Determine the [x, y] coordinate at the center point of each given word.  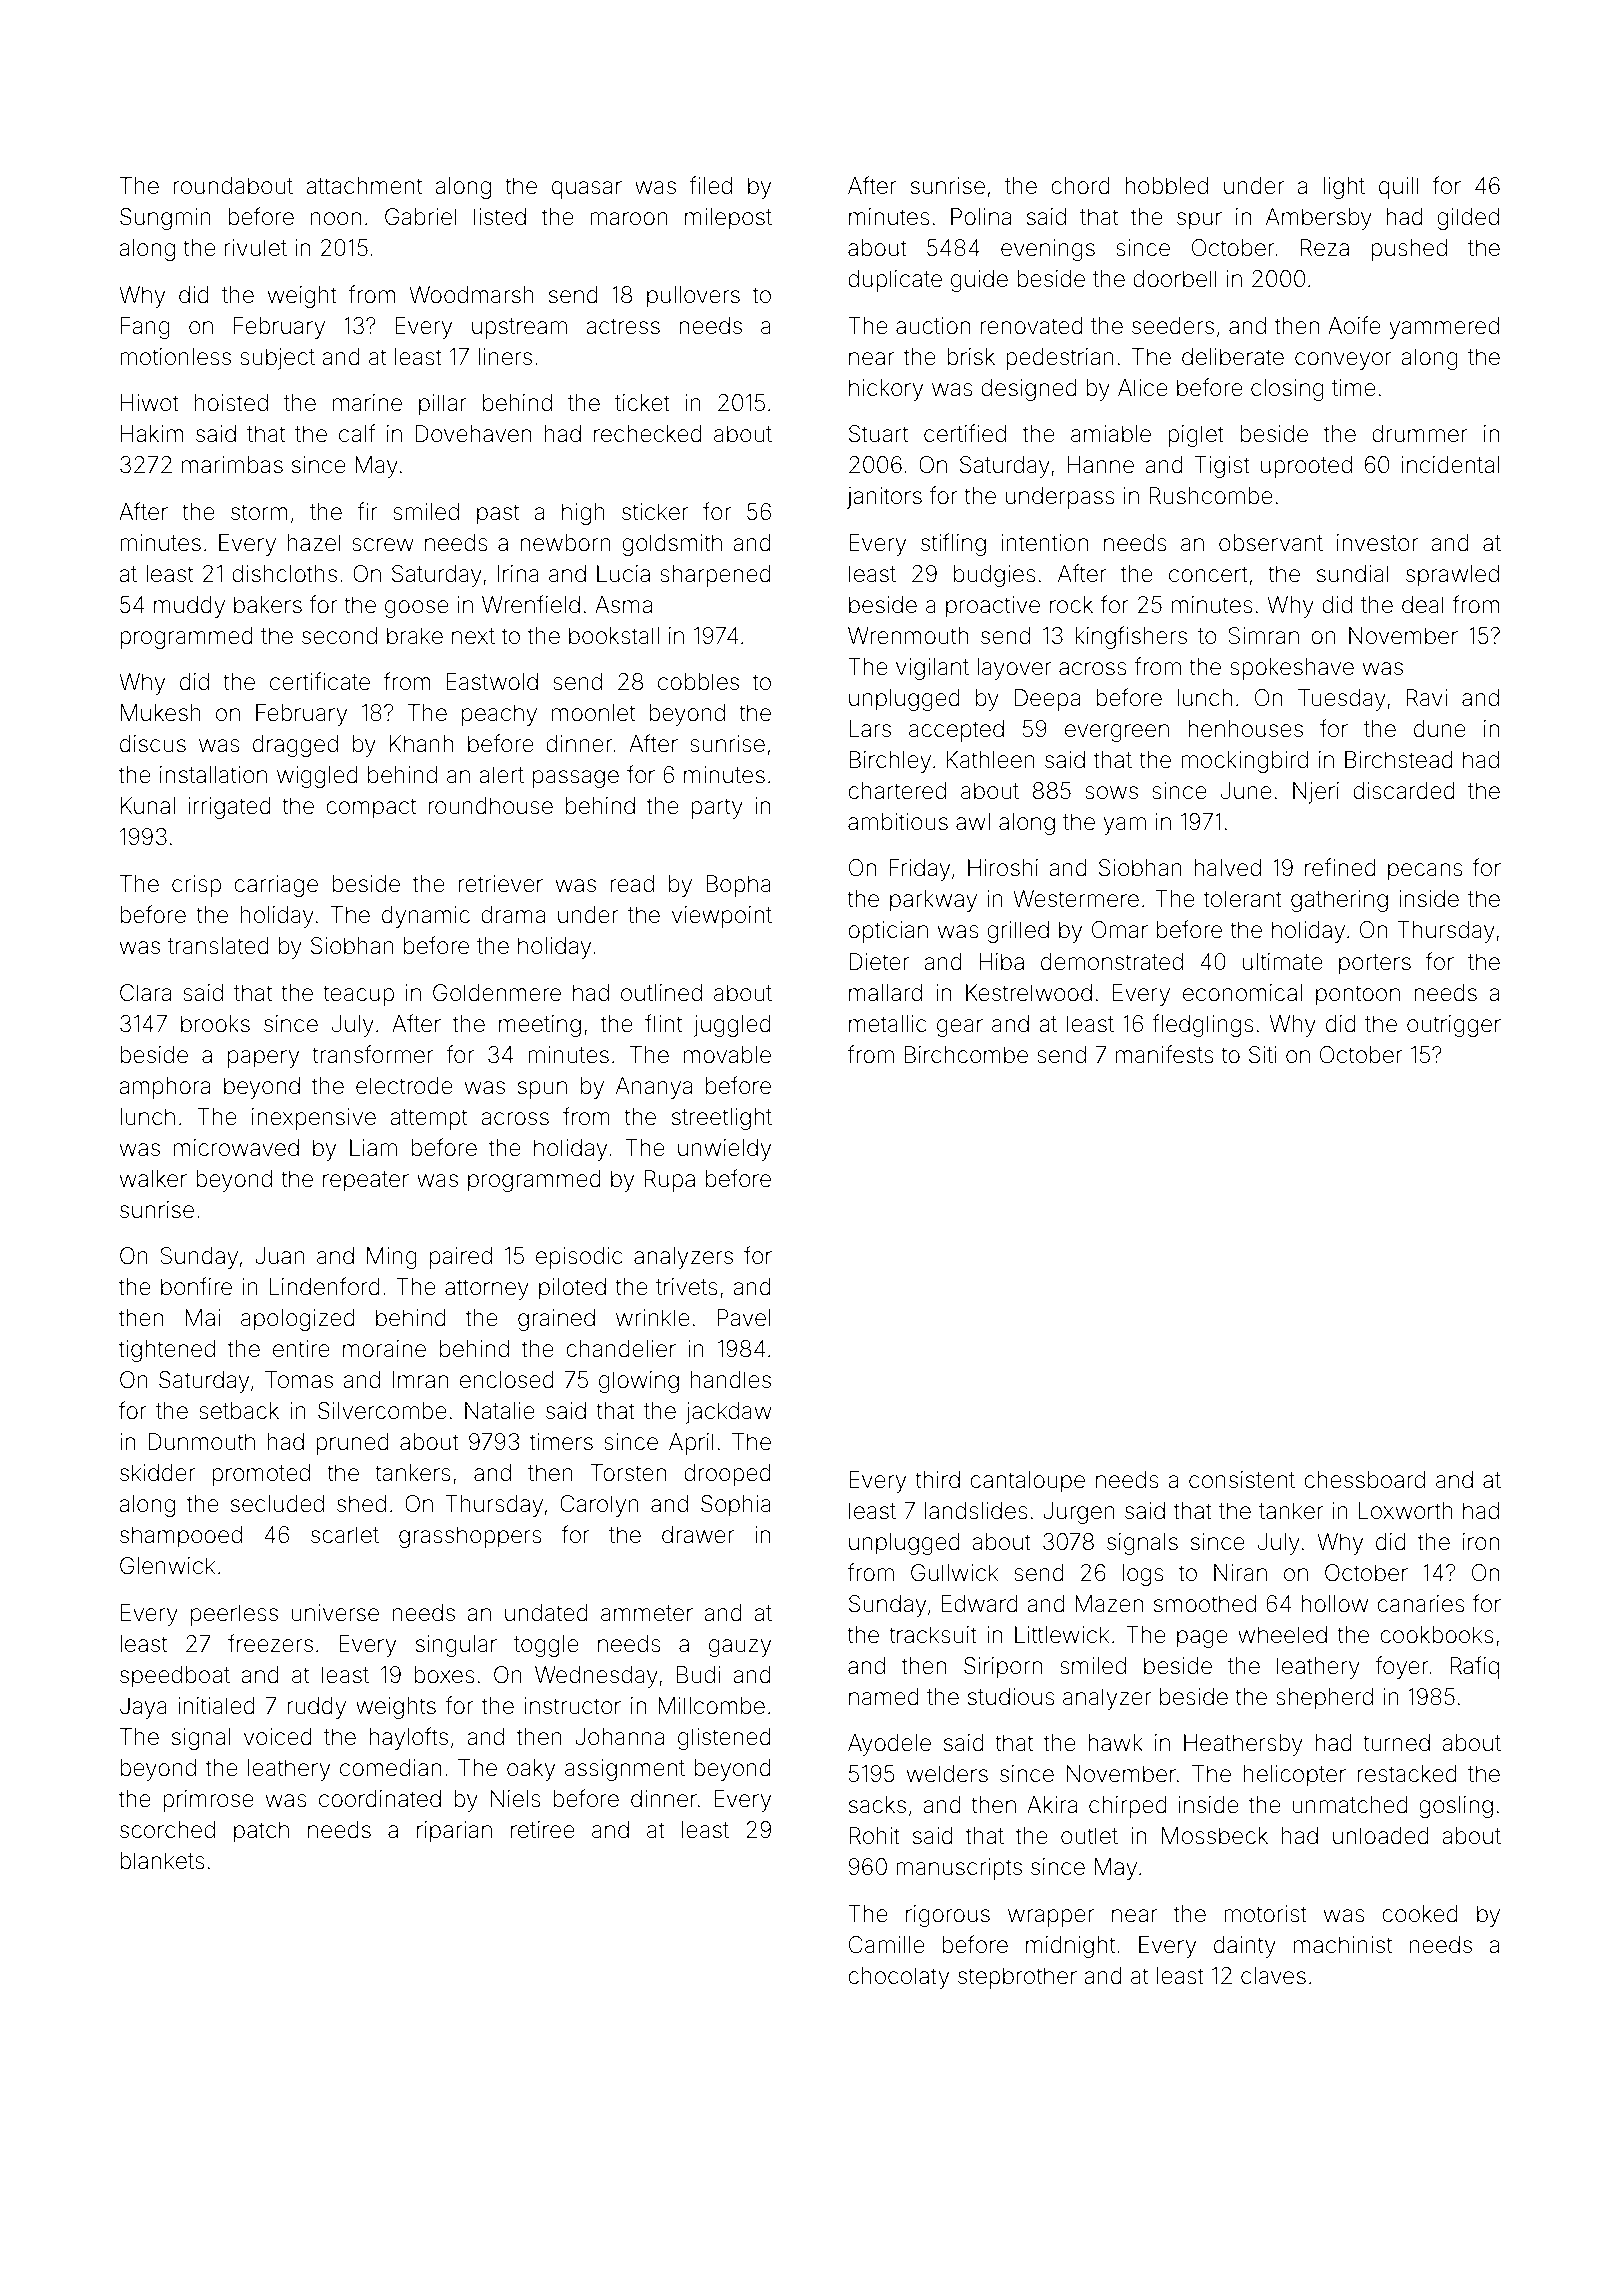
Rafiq [1474, 1667]
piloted [572, 1289]
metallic [888, 1024]
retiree [543, 1830]
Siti [1263, 1055]
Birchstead [1399, 760]
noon [336, 219]
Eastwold [492, 682]
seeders [1173, 326]
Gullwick [954, 1572]
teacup [358, 995]
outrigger [1454, 1026]
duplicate [895, 281]
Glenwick [167, 1566]
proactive [993, 607]
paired [461, 1258]
